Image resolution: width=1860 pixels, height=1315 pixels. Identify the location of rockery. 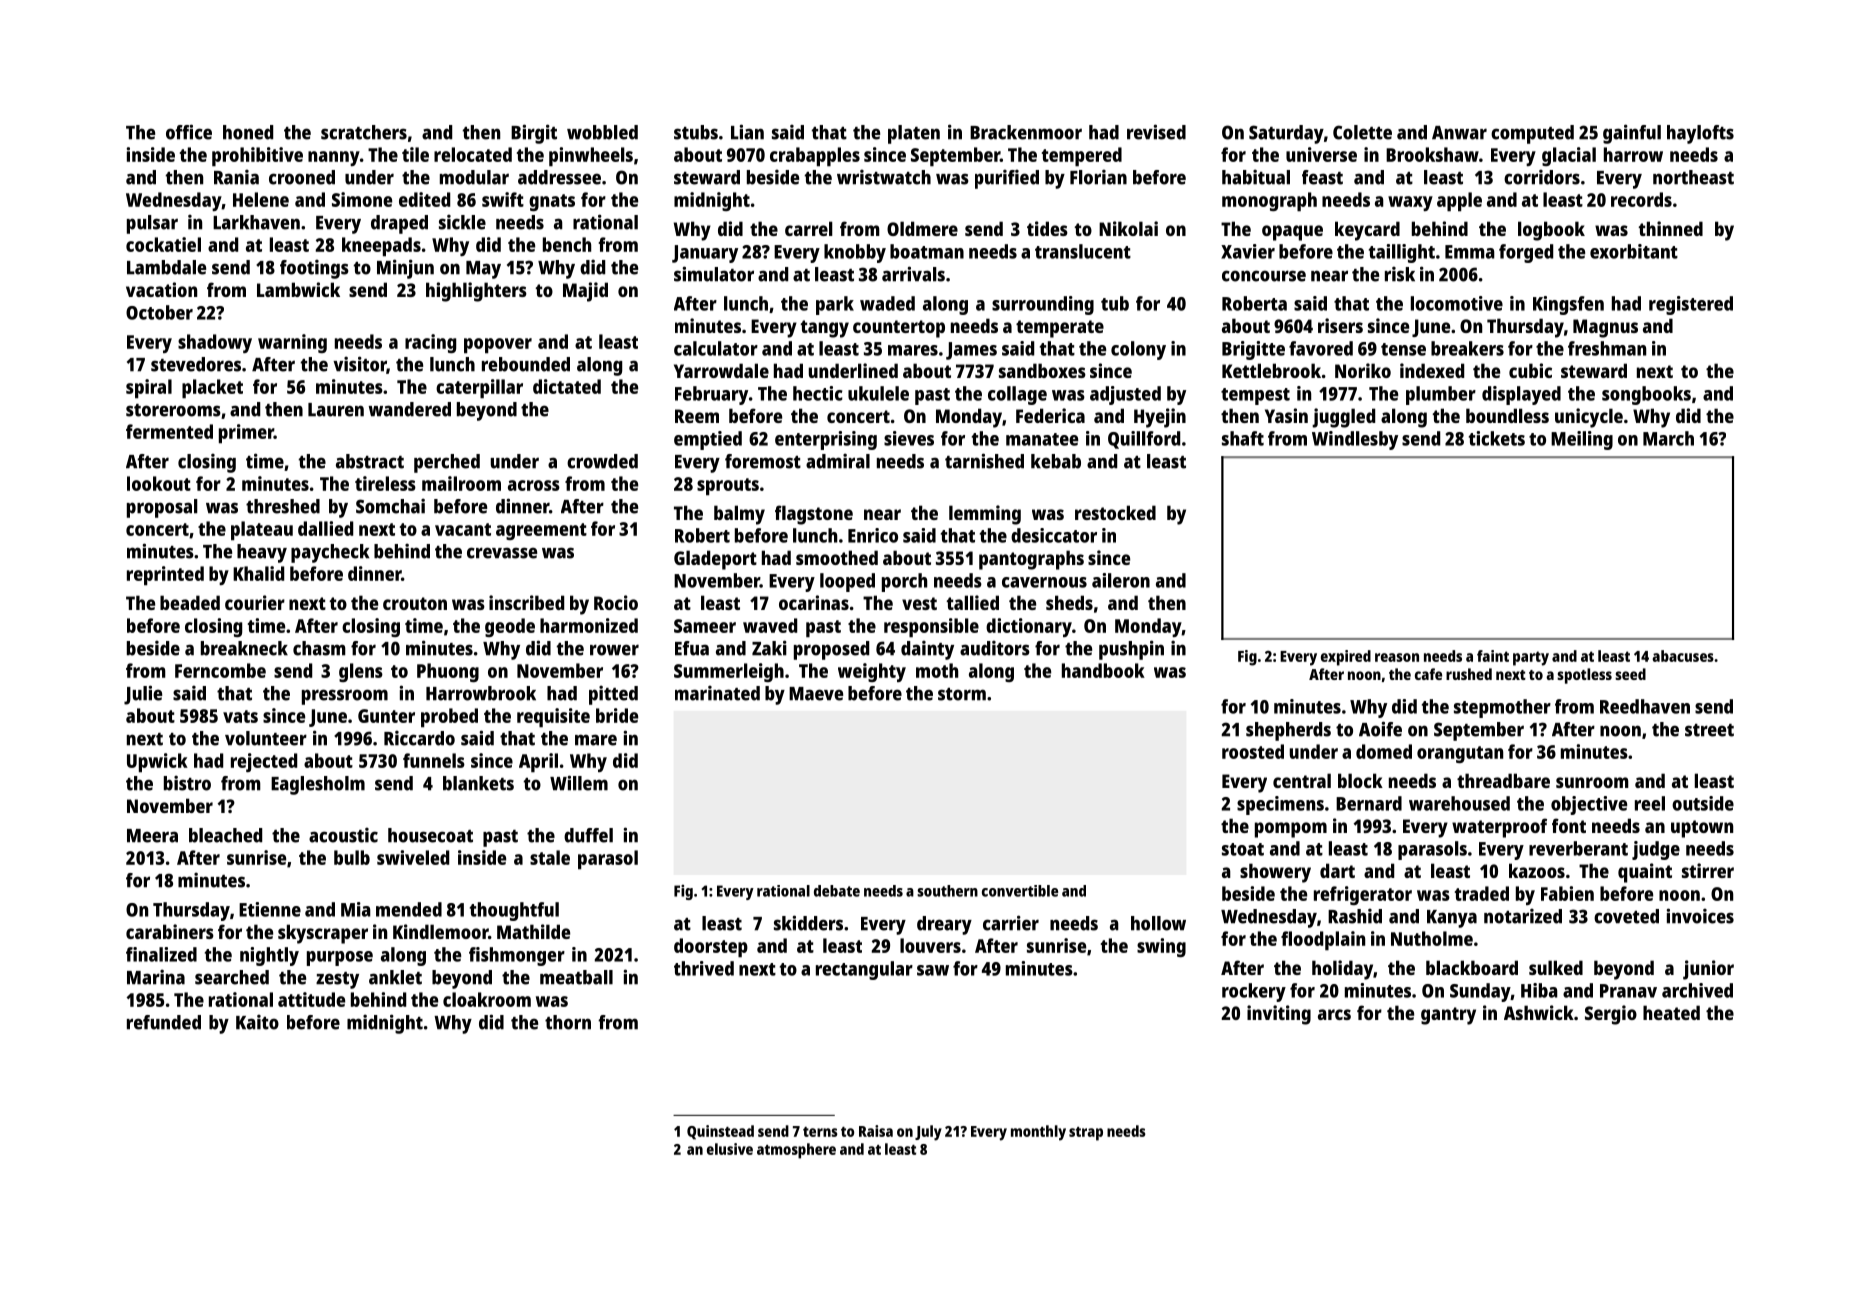
(1254, 992).
